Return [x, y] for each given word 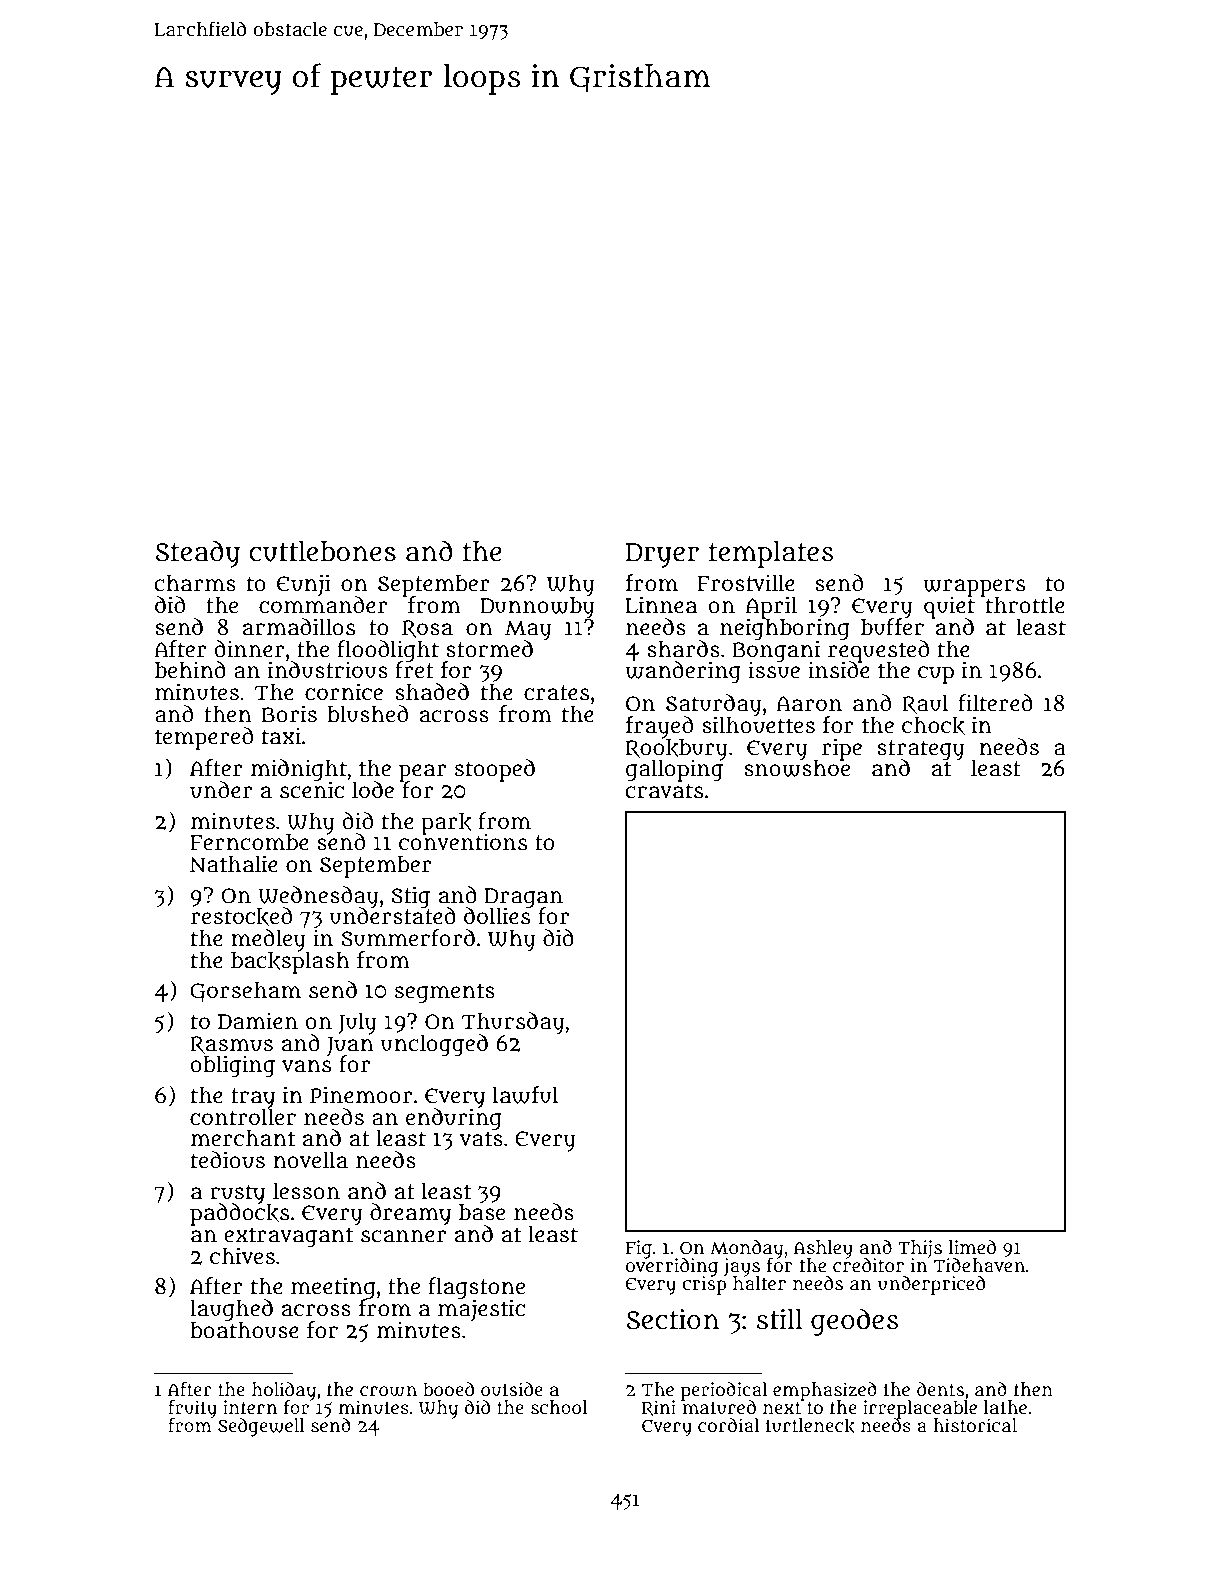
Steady [197, 554]
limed [972, 1247]
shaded [432, 692]
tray [253, 1098]
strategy [920, 750]
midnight [299, 770]
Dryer [662, 555]
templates [771, 554]
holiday [284, 1391]
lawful [526, 1095]
